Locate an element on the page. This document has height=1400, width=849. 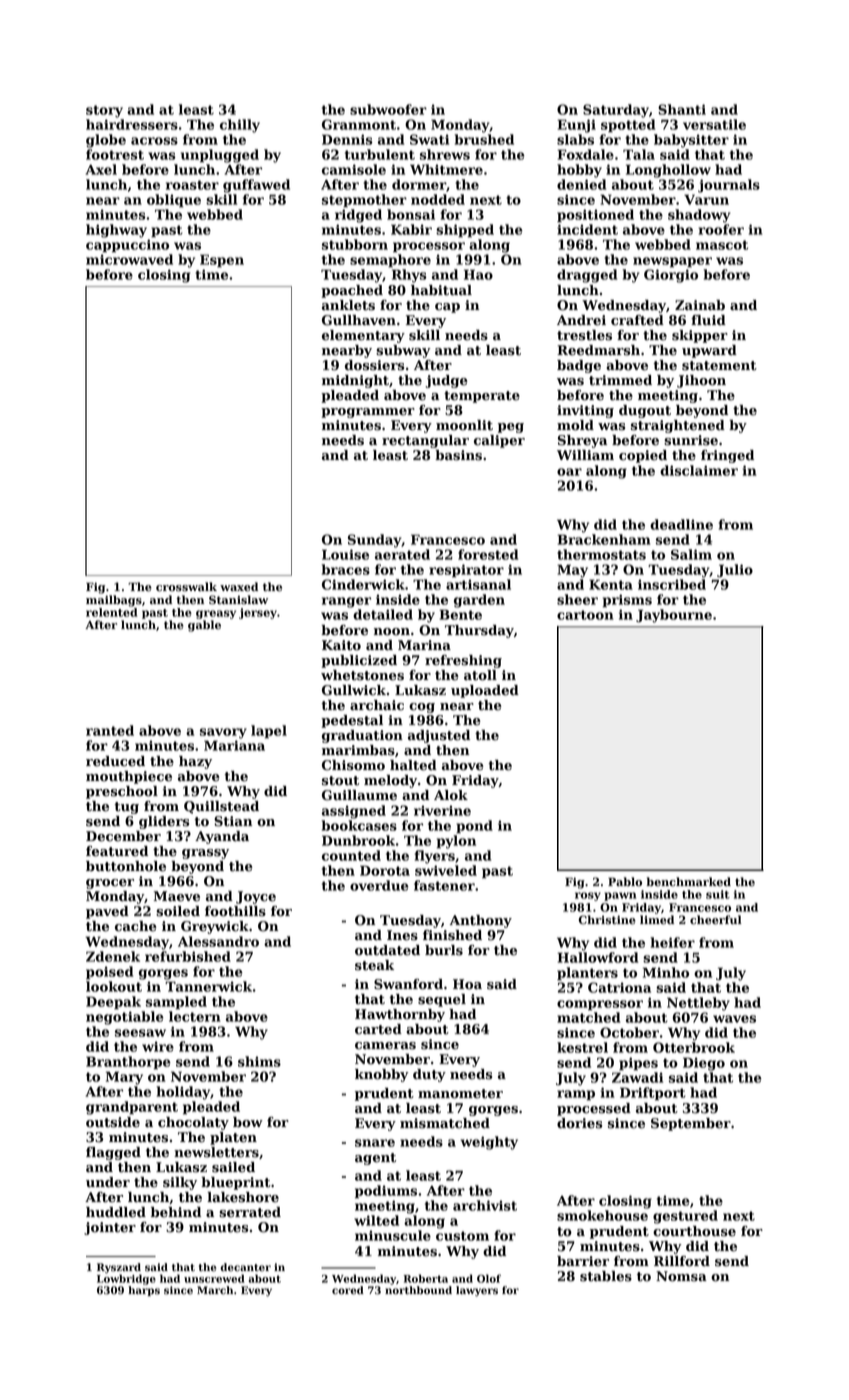
benchmarked is located at coordinates (688, 882).
